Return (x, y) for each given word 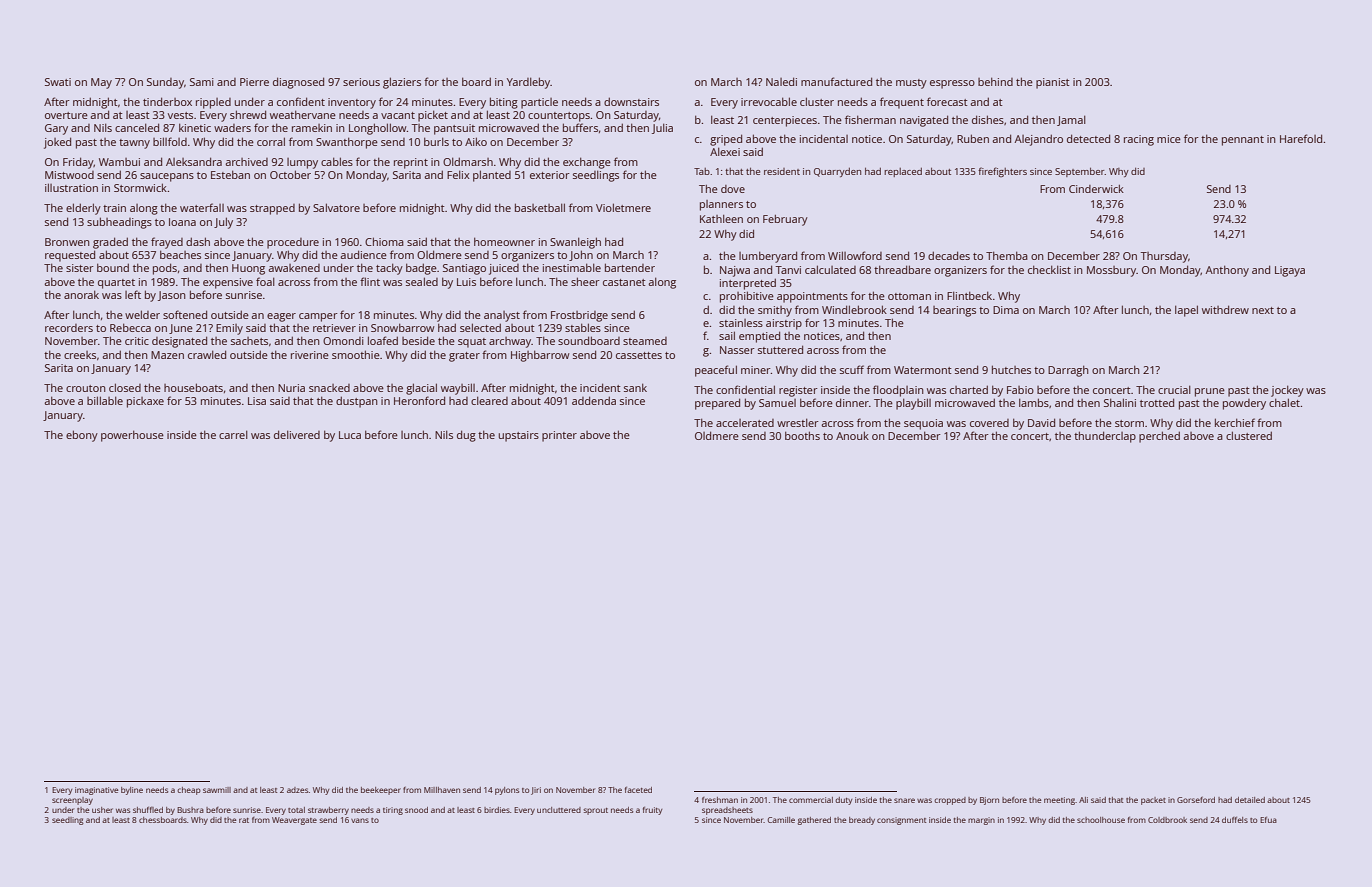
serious (361, 82)
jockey (1287, 391)
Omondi (343, 341)
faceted (638, 790)
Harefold (1301, 138)
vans (360, 820)
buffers (580, 127)
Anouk (852, 435)
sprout (595, 811)
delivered (297, 434)
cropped (950, 801)
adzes (298, 790)
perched (1159, 437)
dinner (852, 402)
